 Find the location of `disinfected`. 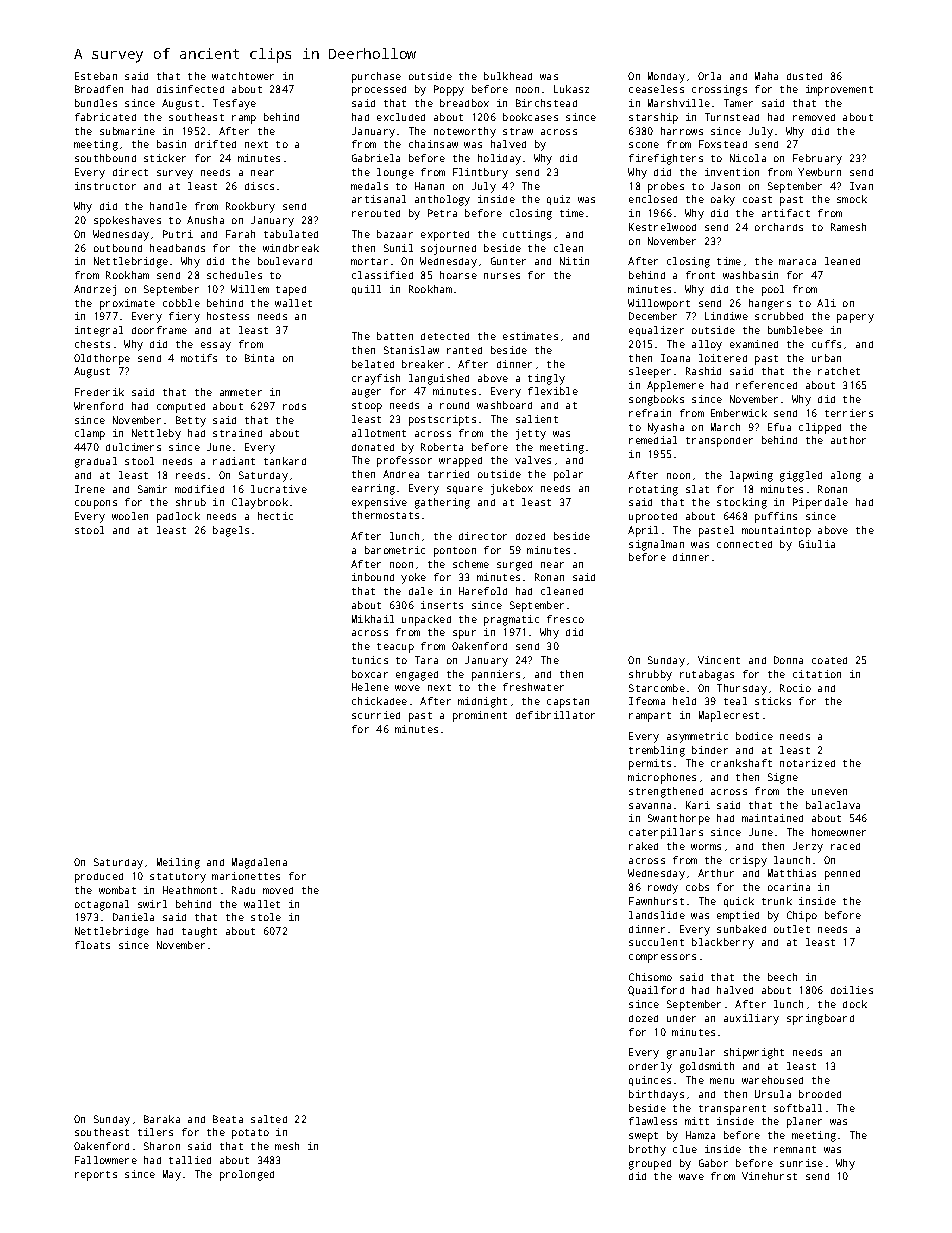

disinfected is located at coordinates (190, 89).
